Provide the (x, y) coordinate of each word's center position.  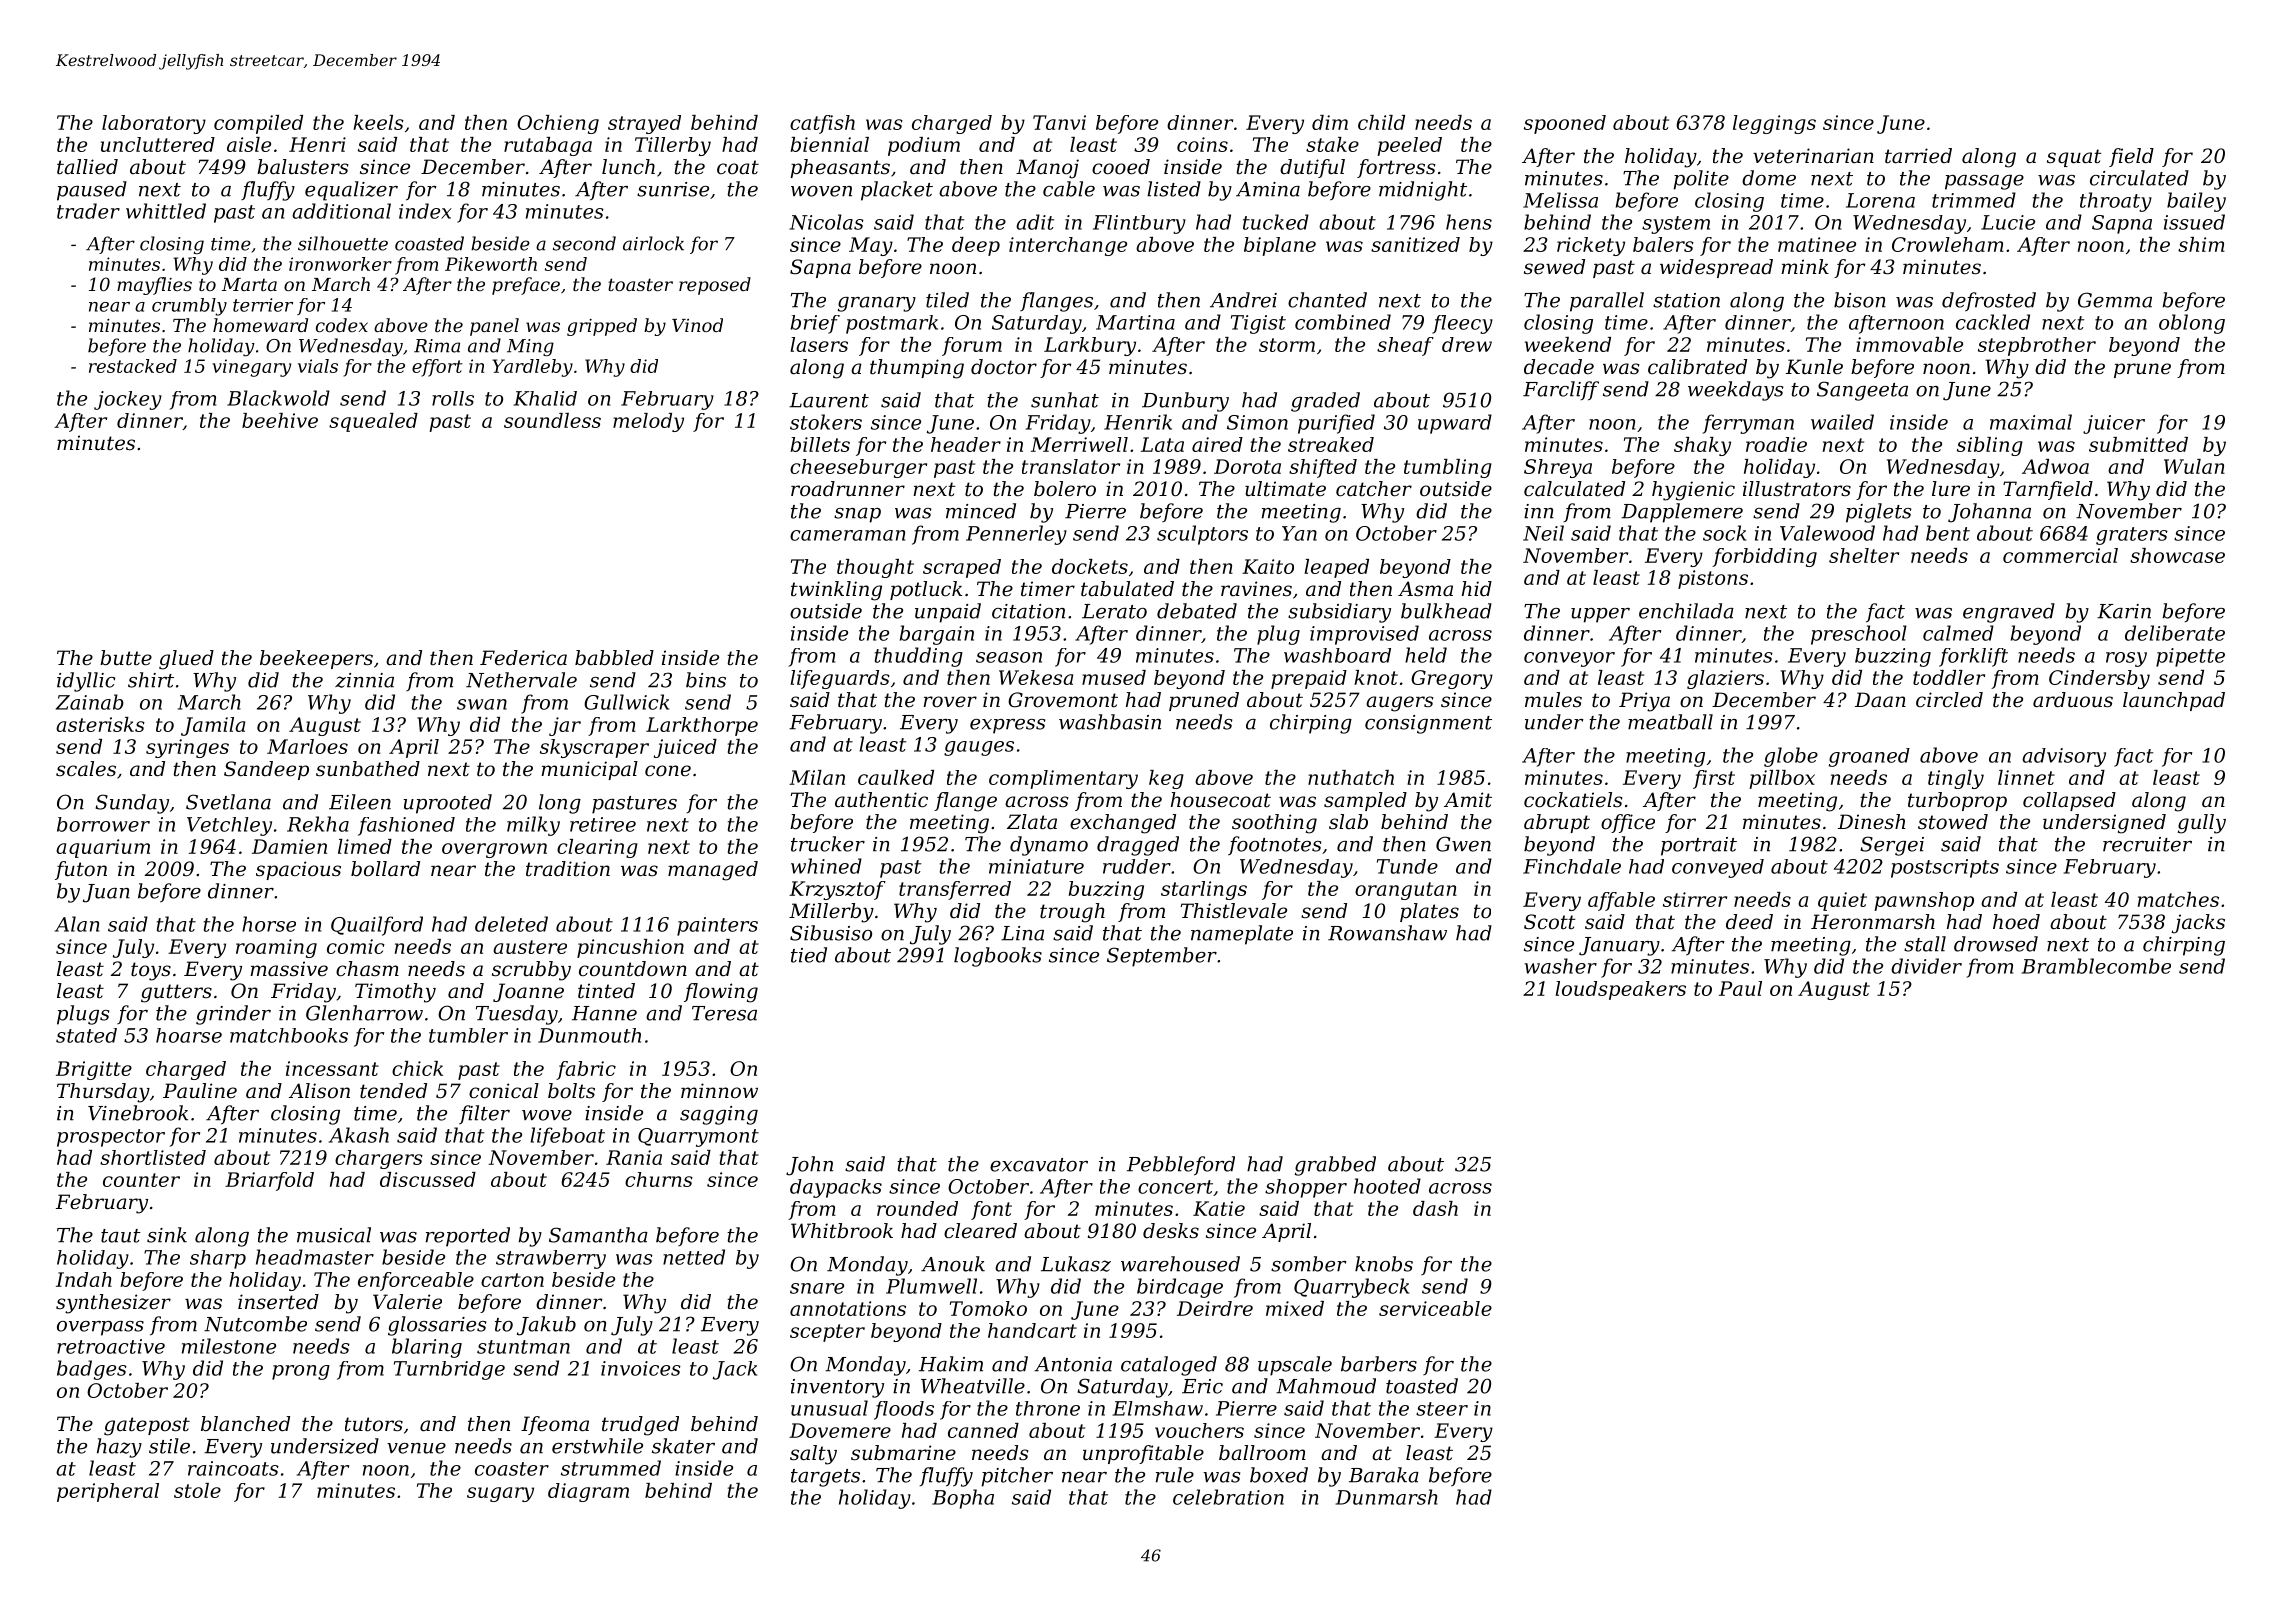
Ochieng (558, 124)
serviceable (1435, 1308)
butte (126, 658)
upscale (1295, 1366)
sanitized (1415, 244)
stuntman (523, 1347)
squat (2074, 158)
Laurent (829, 400)
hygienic (1693, 491)
